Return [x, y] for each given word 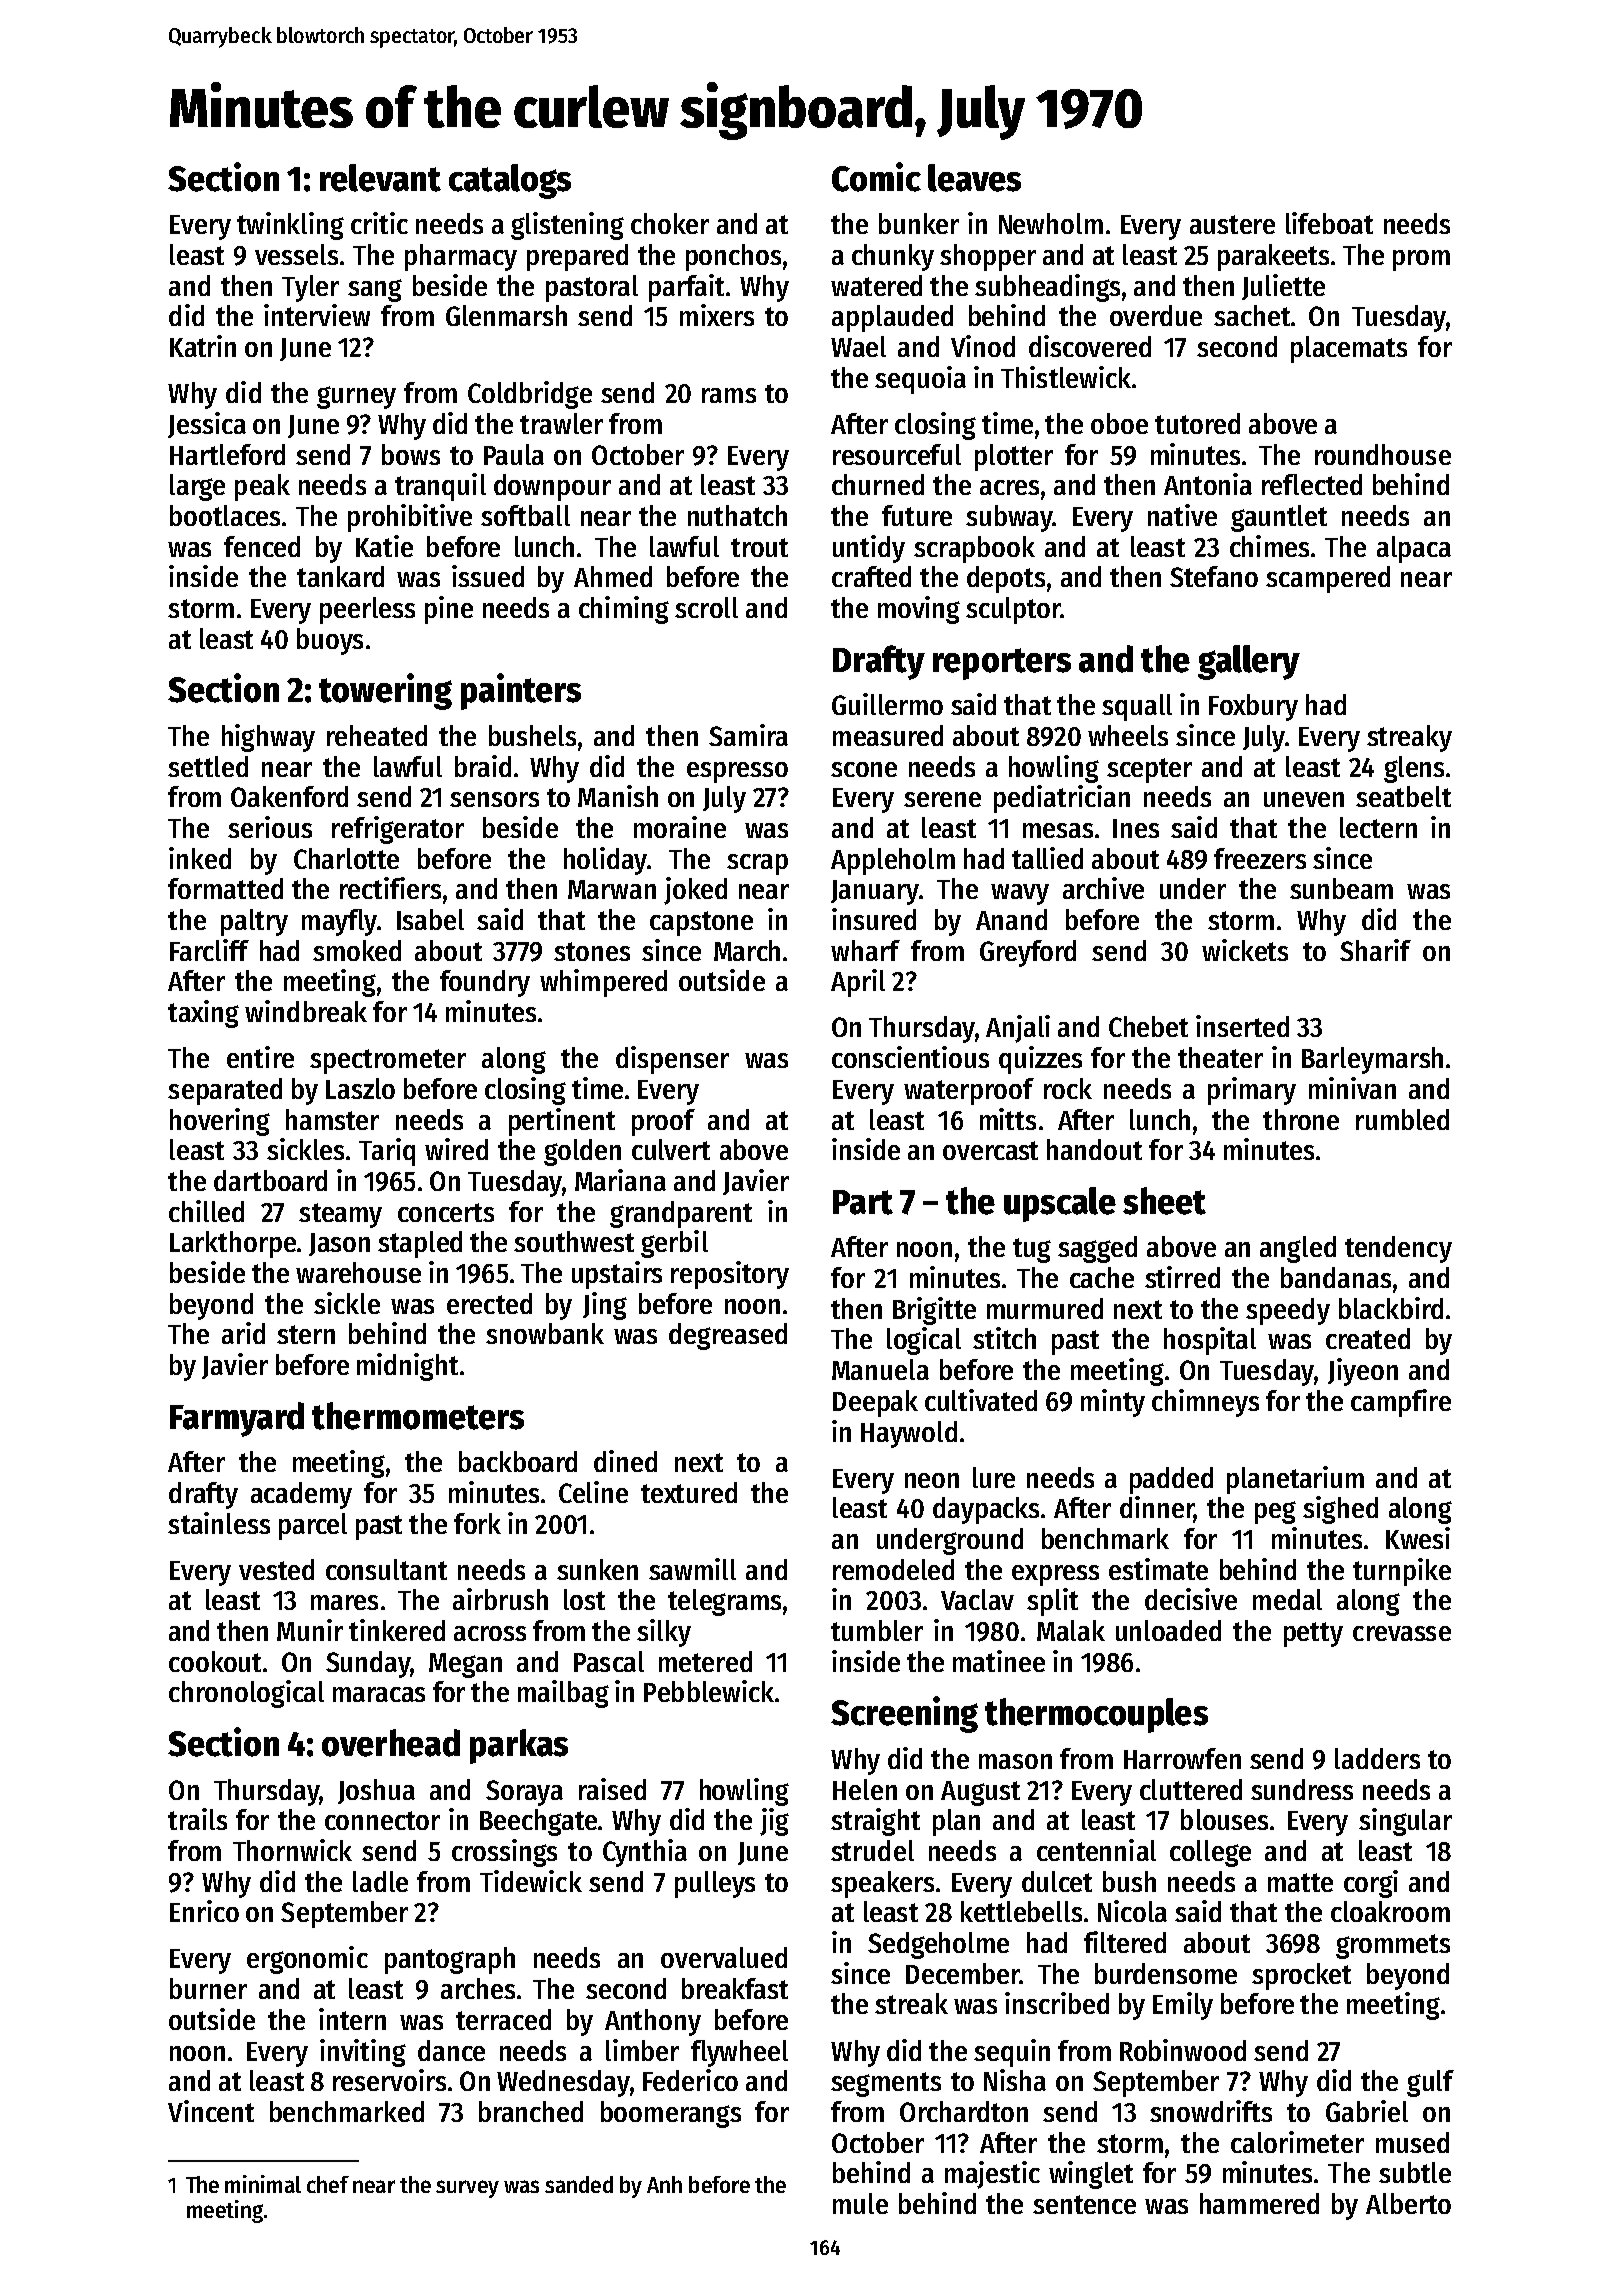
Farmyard [237, 1419]
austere [1232, 224]
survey [467, 2189]
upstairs [617, 1275]
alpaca [1414, 549]
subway [1009, 518]
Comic [876, 177]
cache [1102, 1277]
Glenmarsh [506, 315]
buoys [330, 641]
